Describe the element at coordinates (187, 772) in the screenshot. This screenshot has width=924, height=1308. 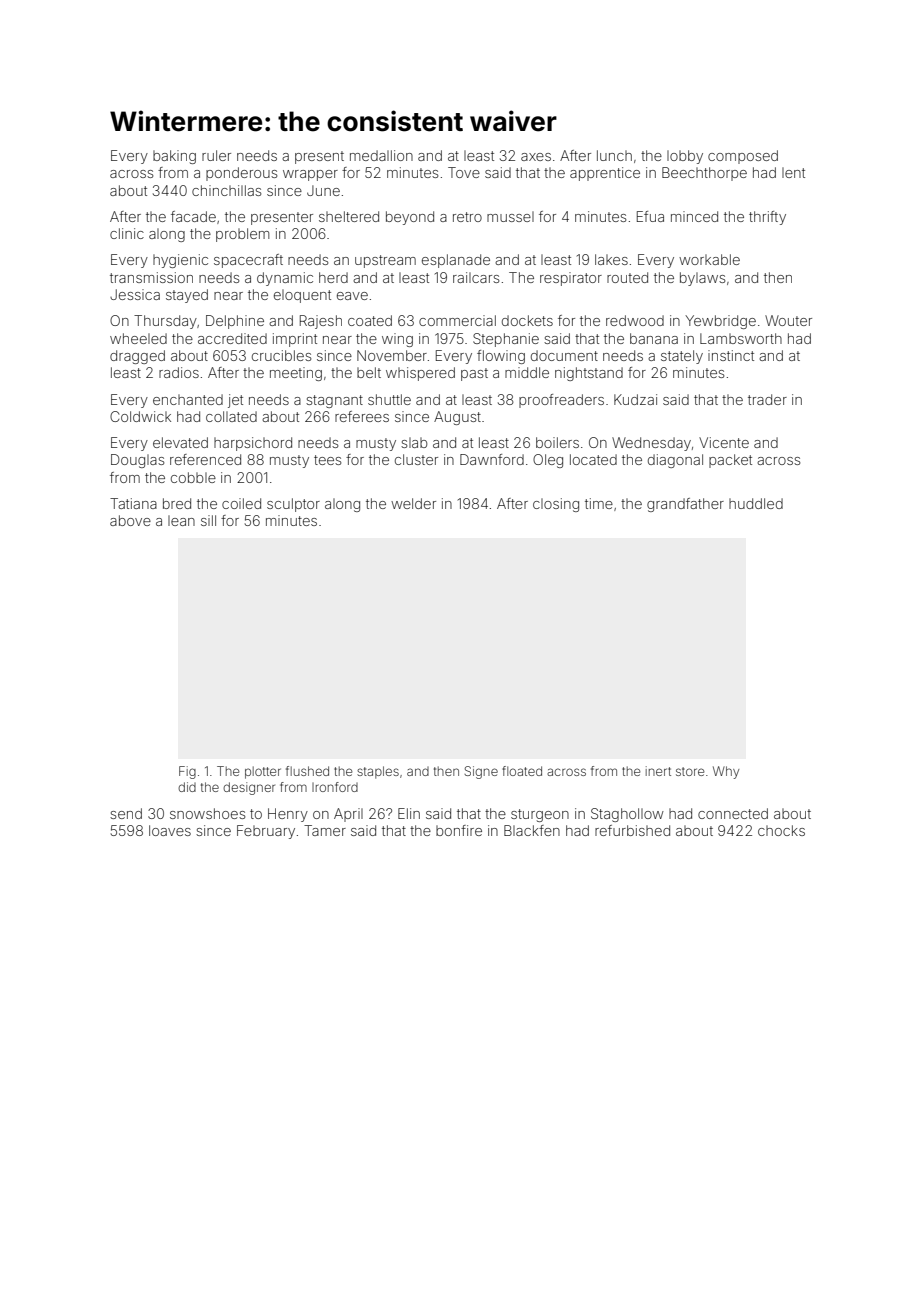
I see `Fig` at that location.
